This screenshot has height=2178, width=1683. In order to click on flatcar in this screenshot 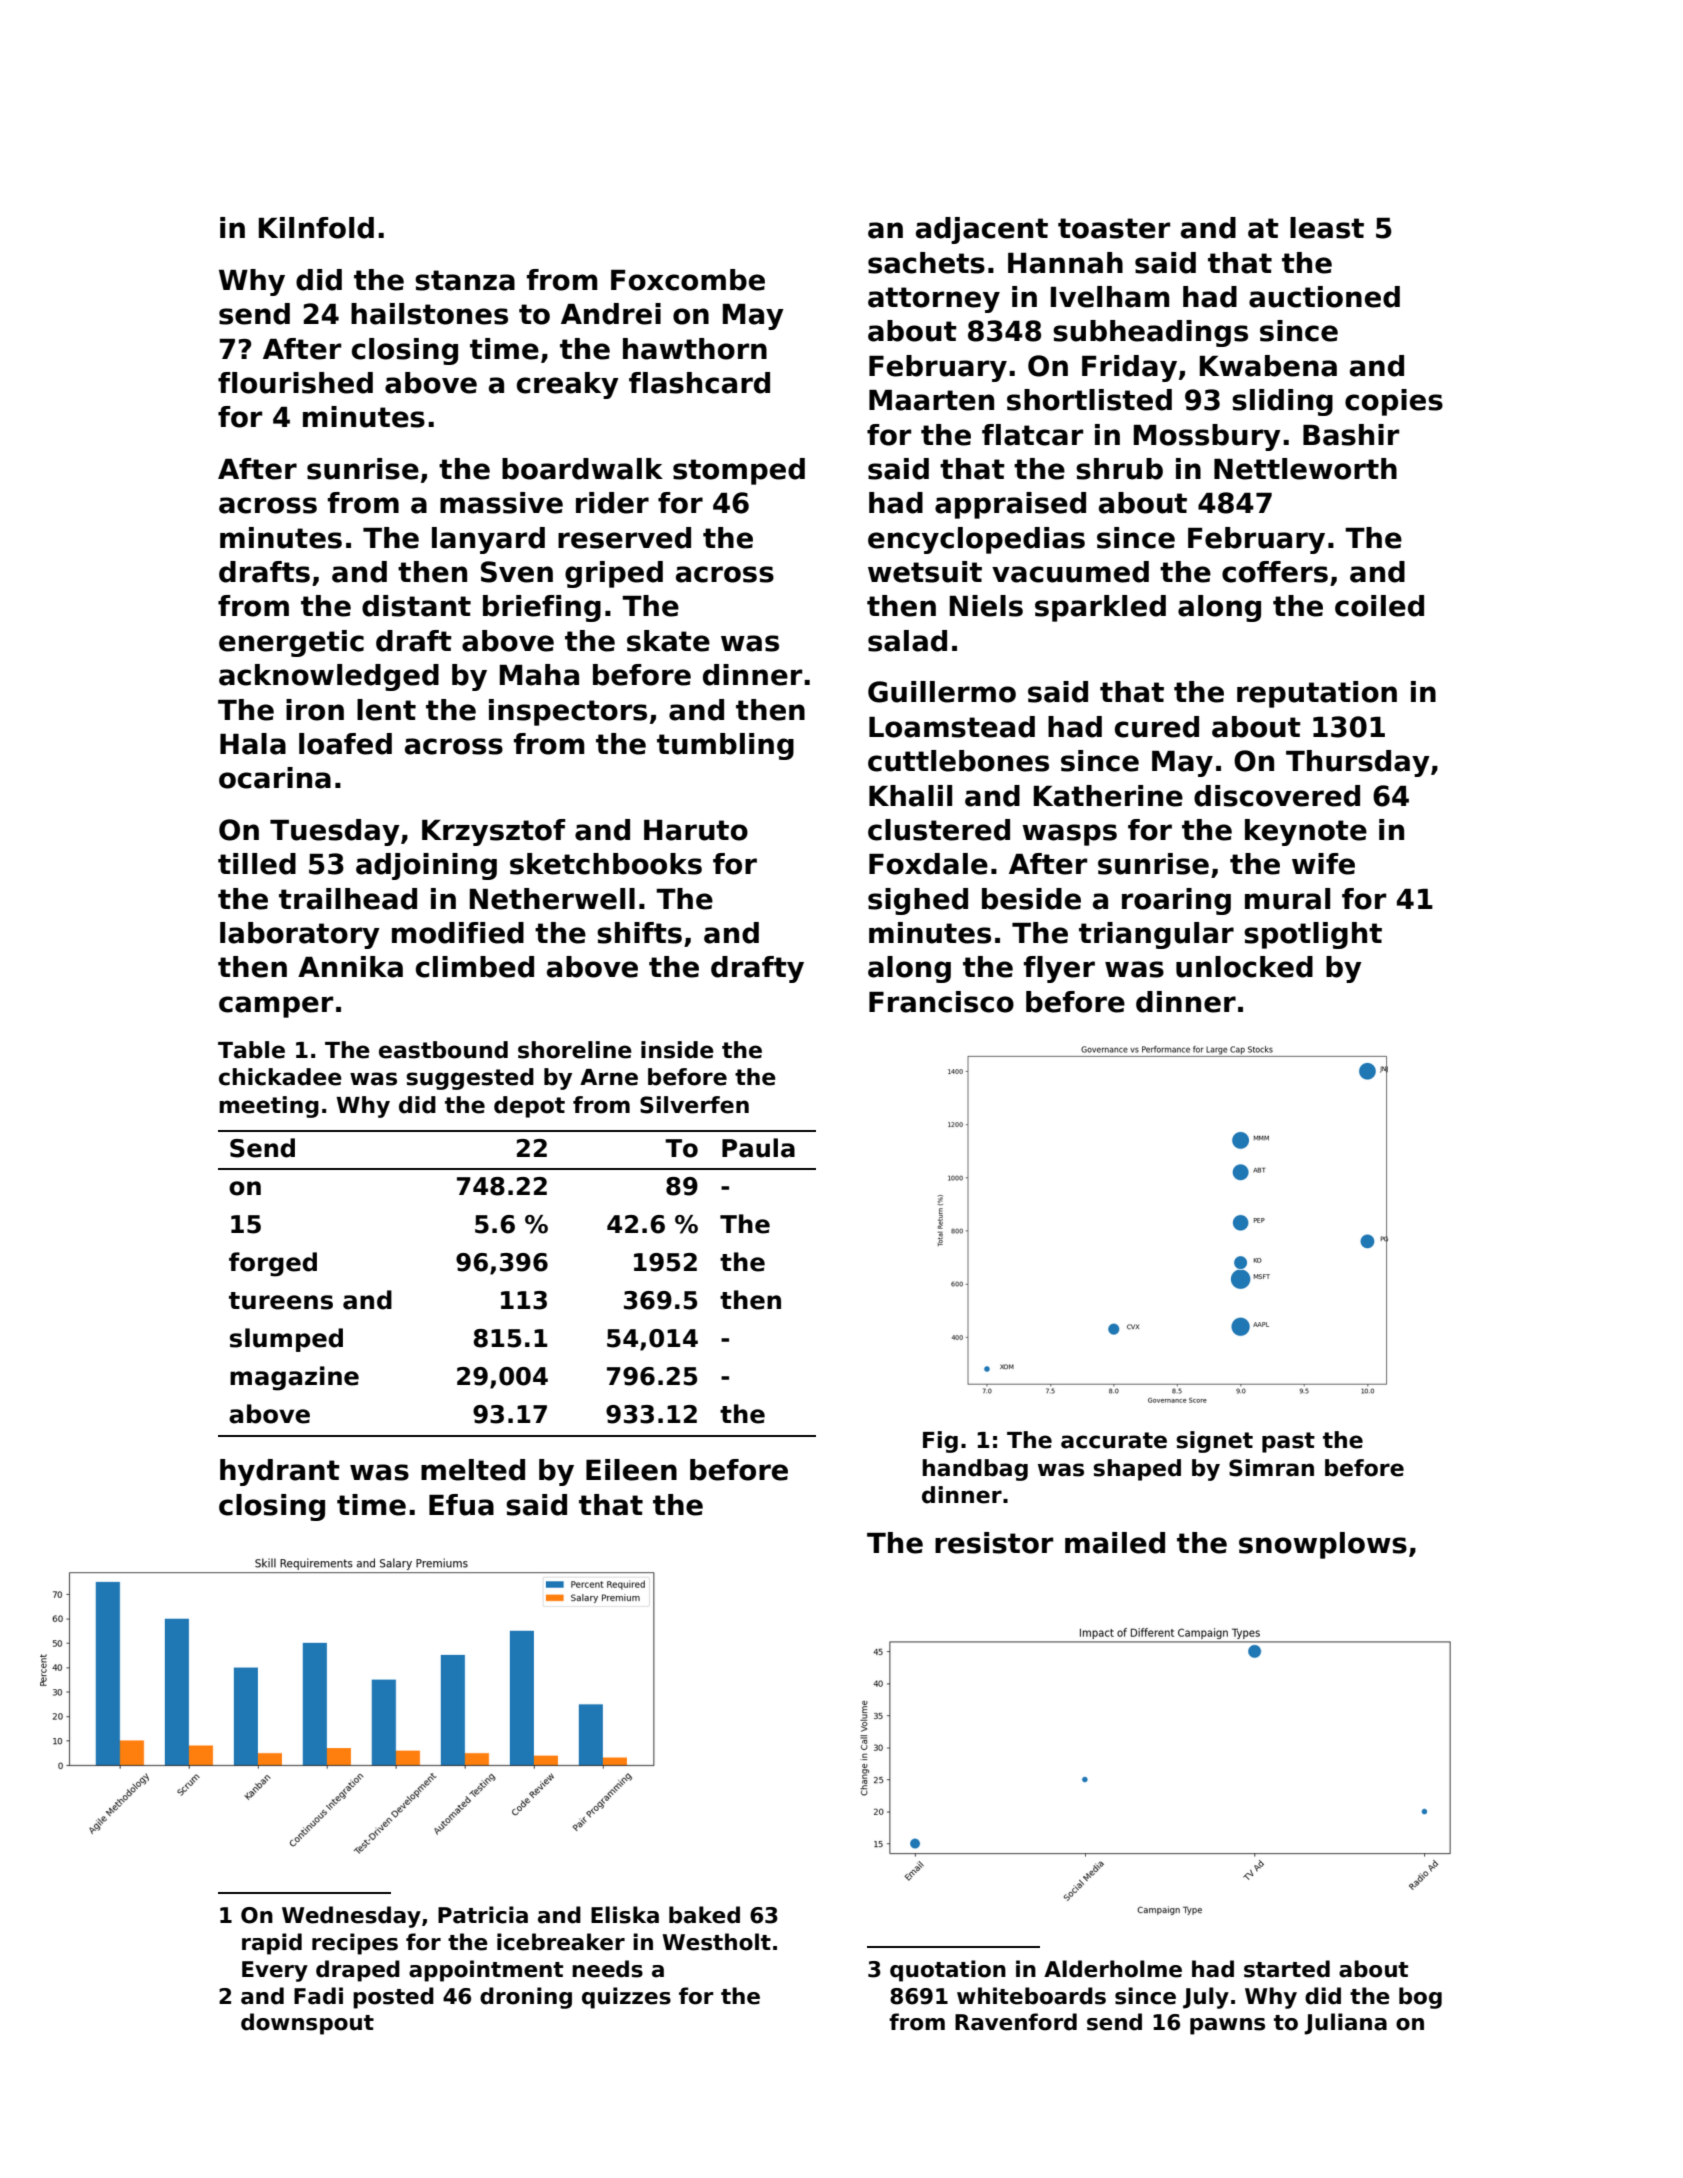, I will do `click(1032, 435)`.
